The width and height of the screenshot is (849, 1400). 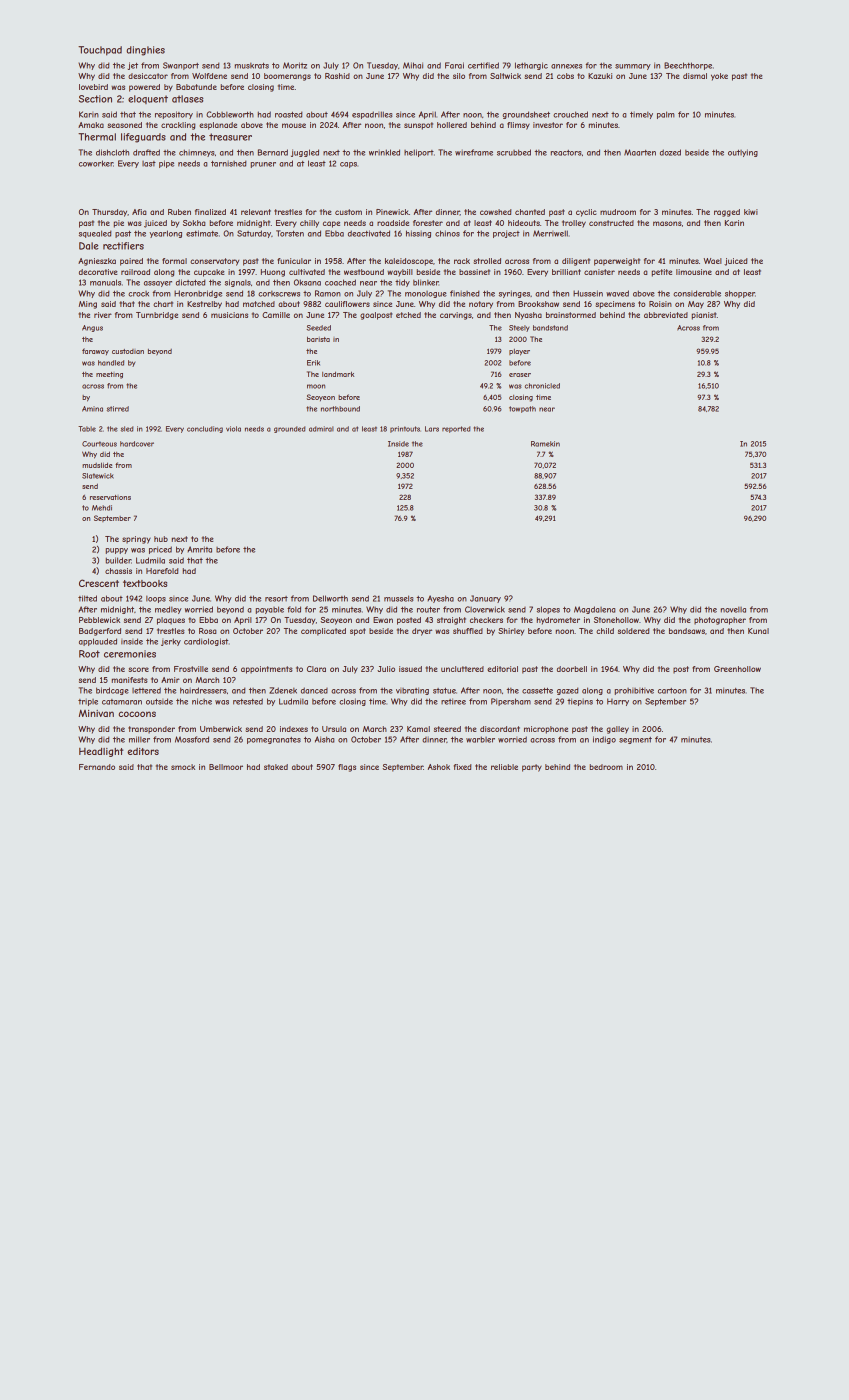 What do you see at coordinates (181, 66) in the screenshot?
I see `Swanport` at bounding box center [181, 66].
